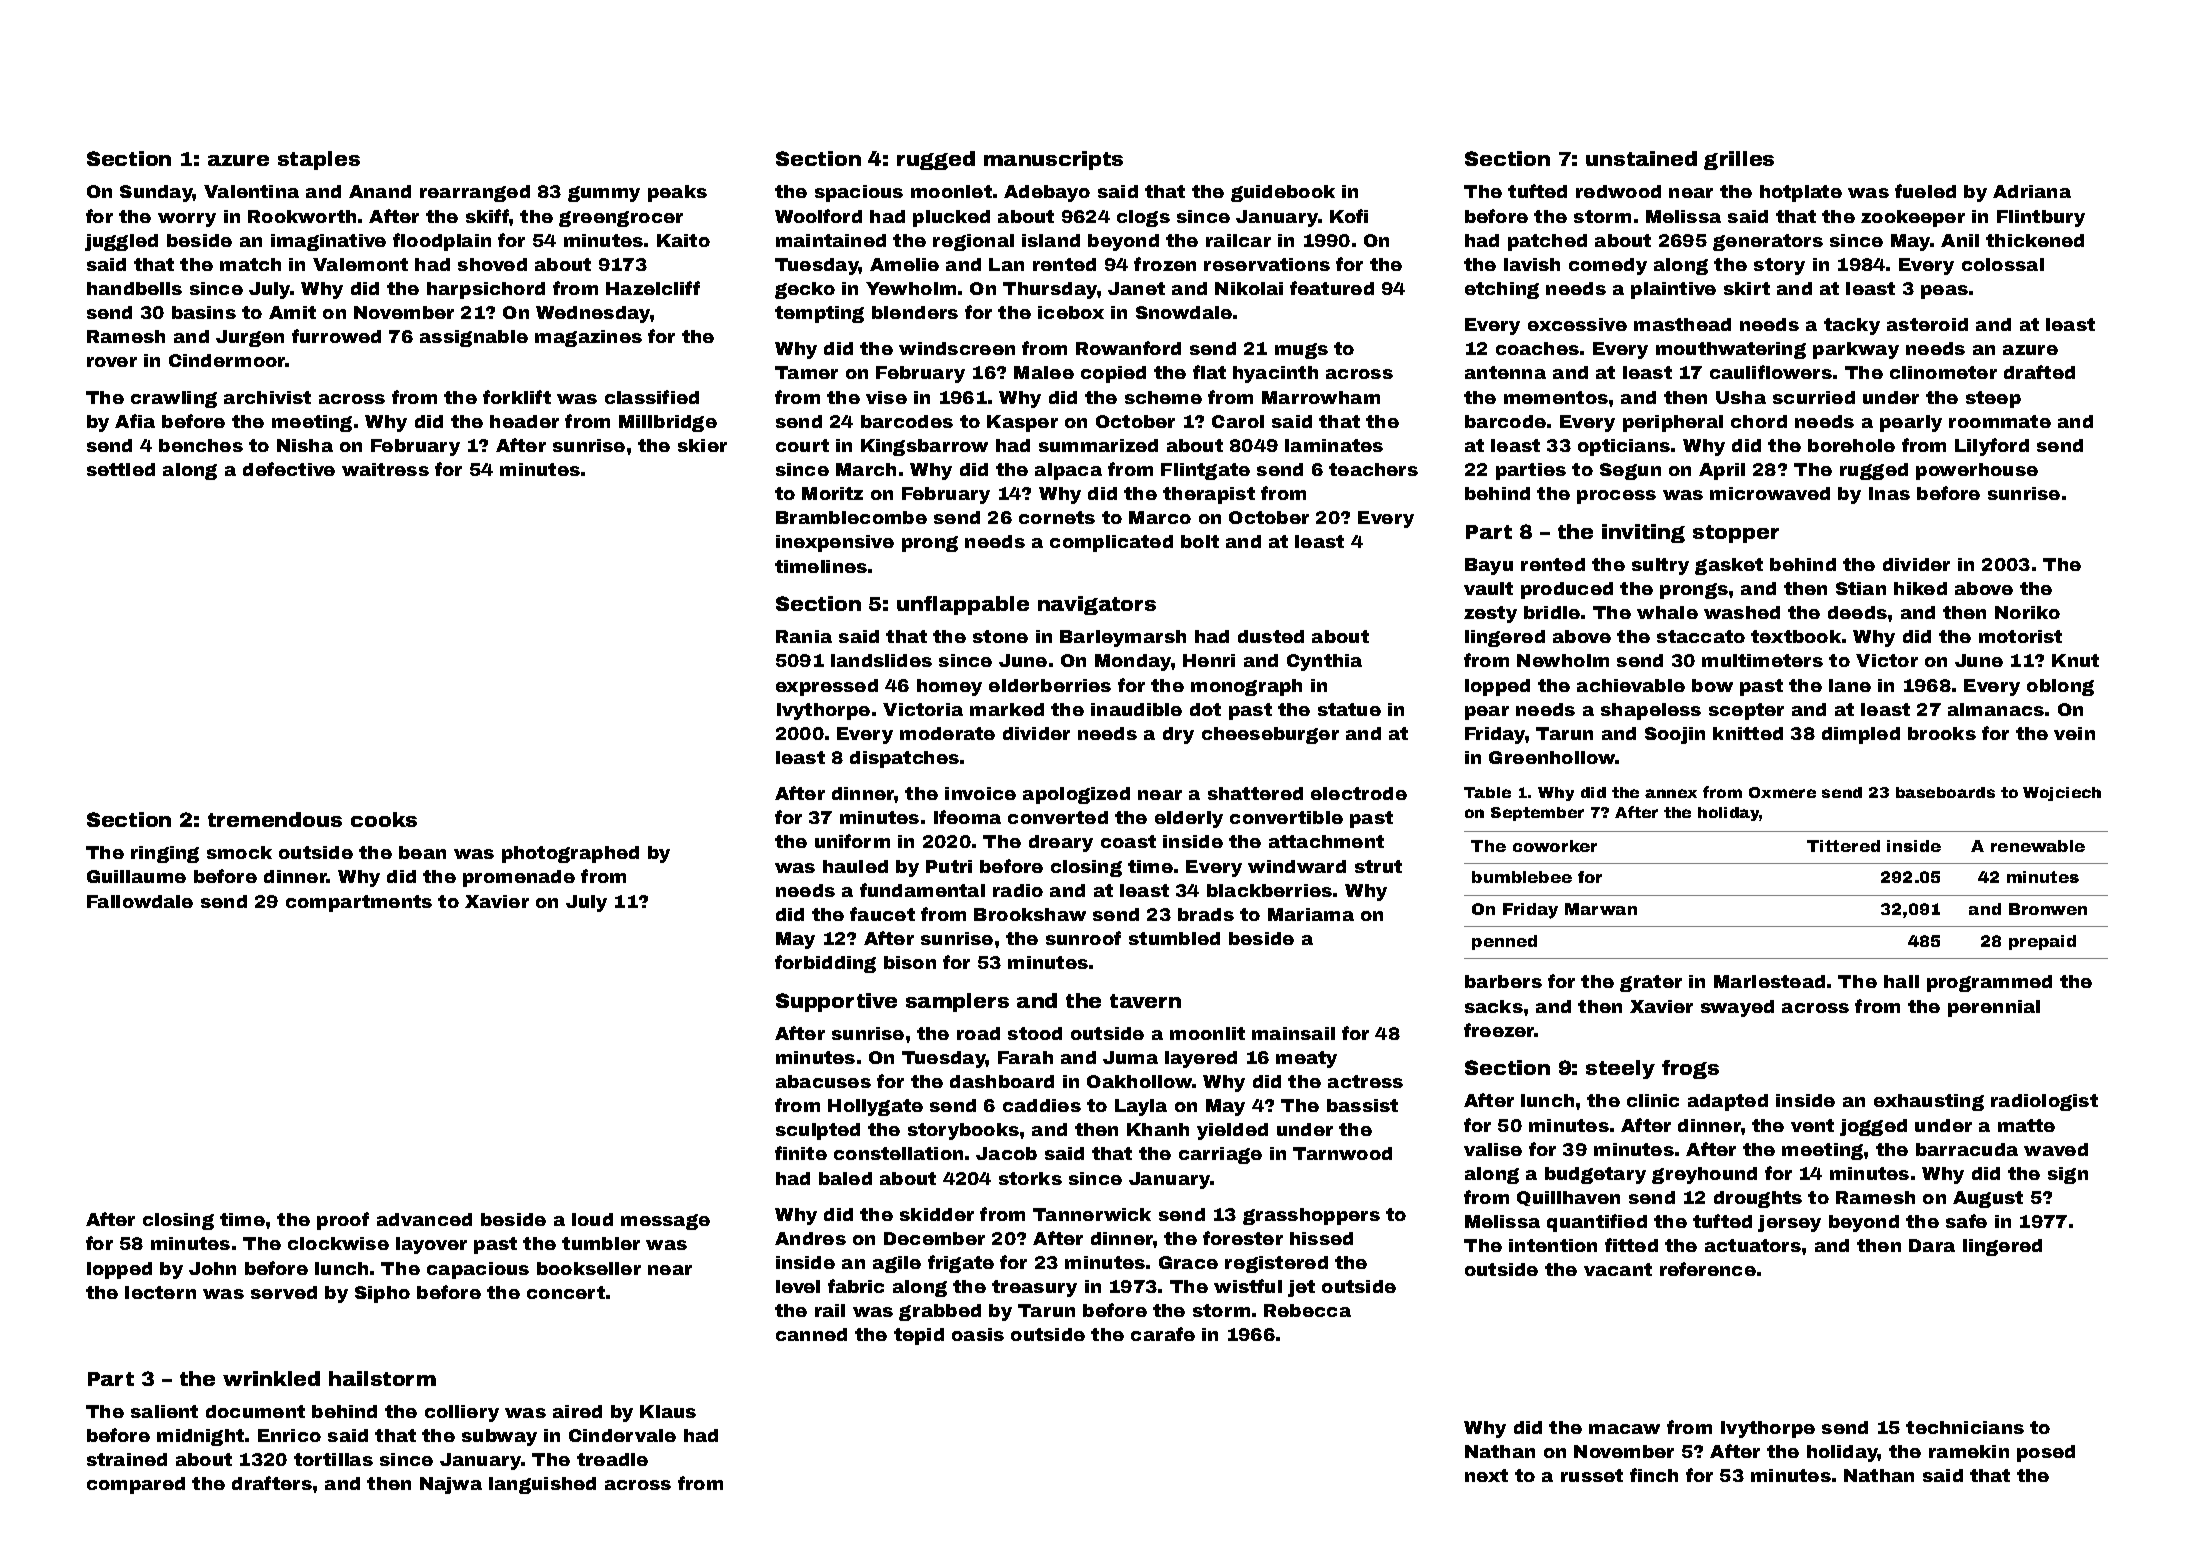 Image resolution: width=2194 pixels, height=1551 pixels. What do you see at coordinates (1053, 160) in the screenshot?
I see `manuscripts` at bounding box center [1053, 160].
